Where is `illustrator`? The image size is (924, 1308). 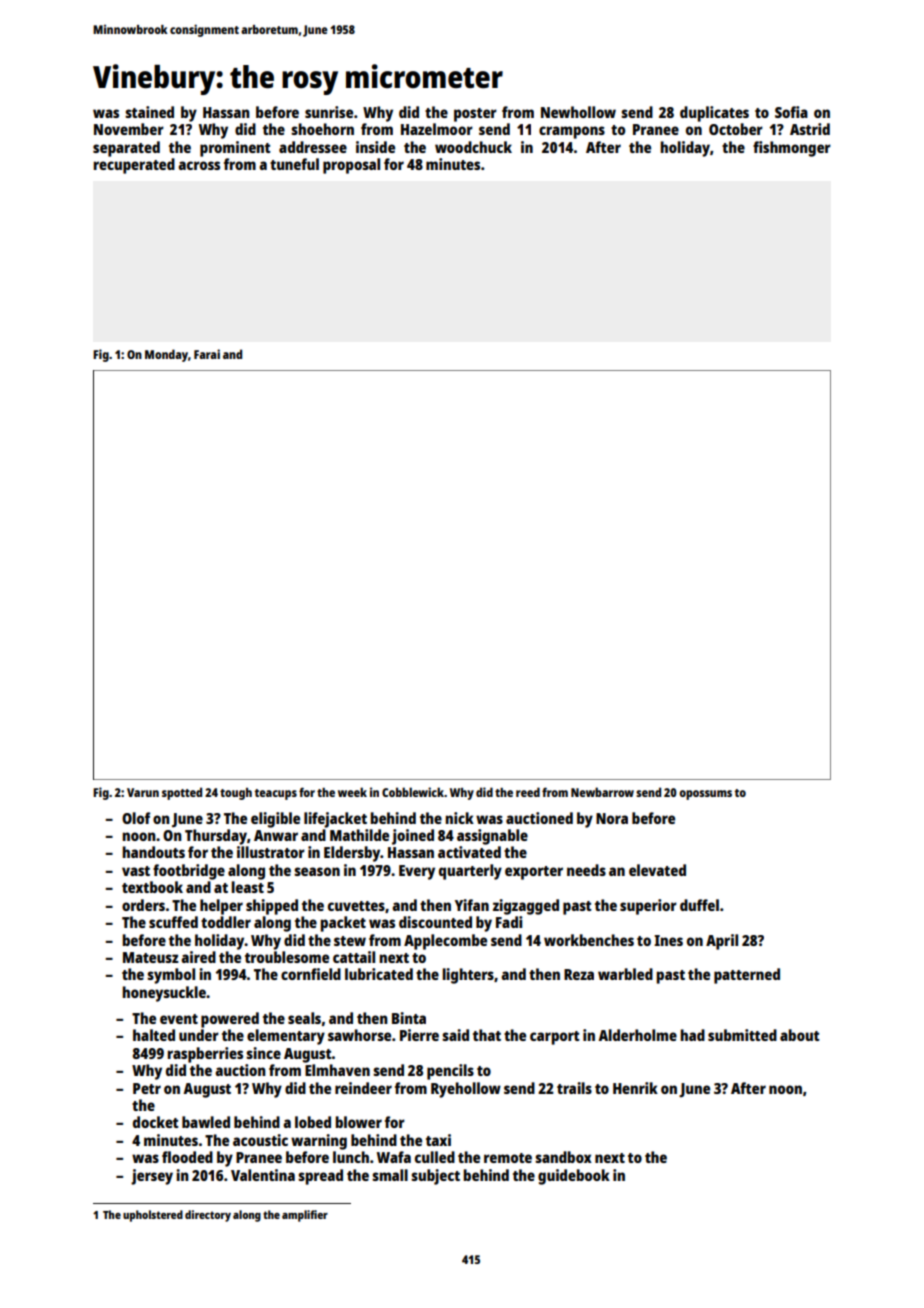
illustrator is located at coordinates (271, 852).
